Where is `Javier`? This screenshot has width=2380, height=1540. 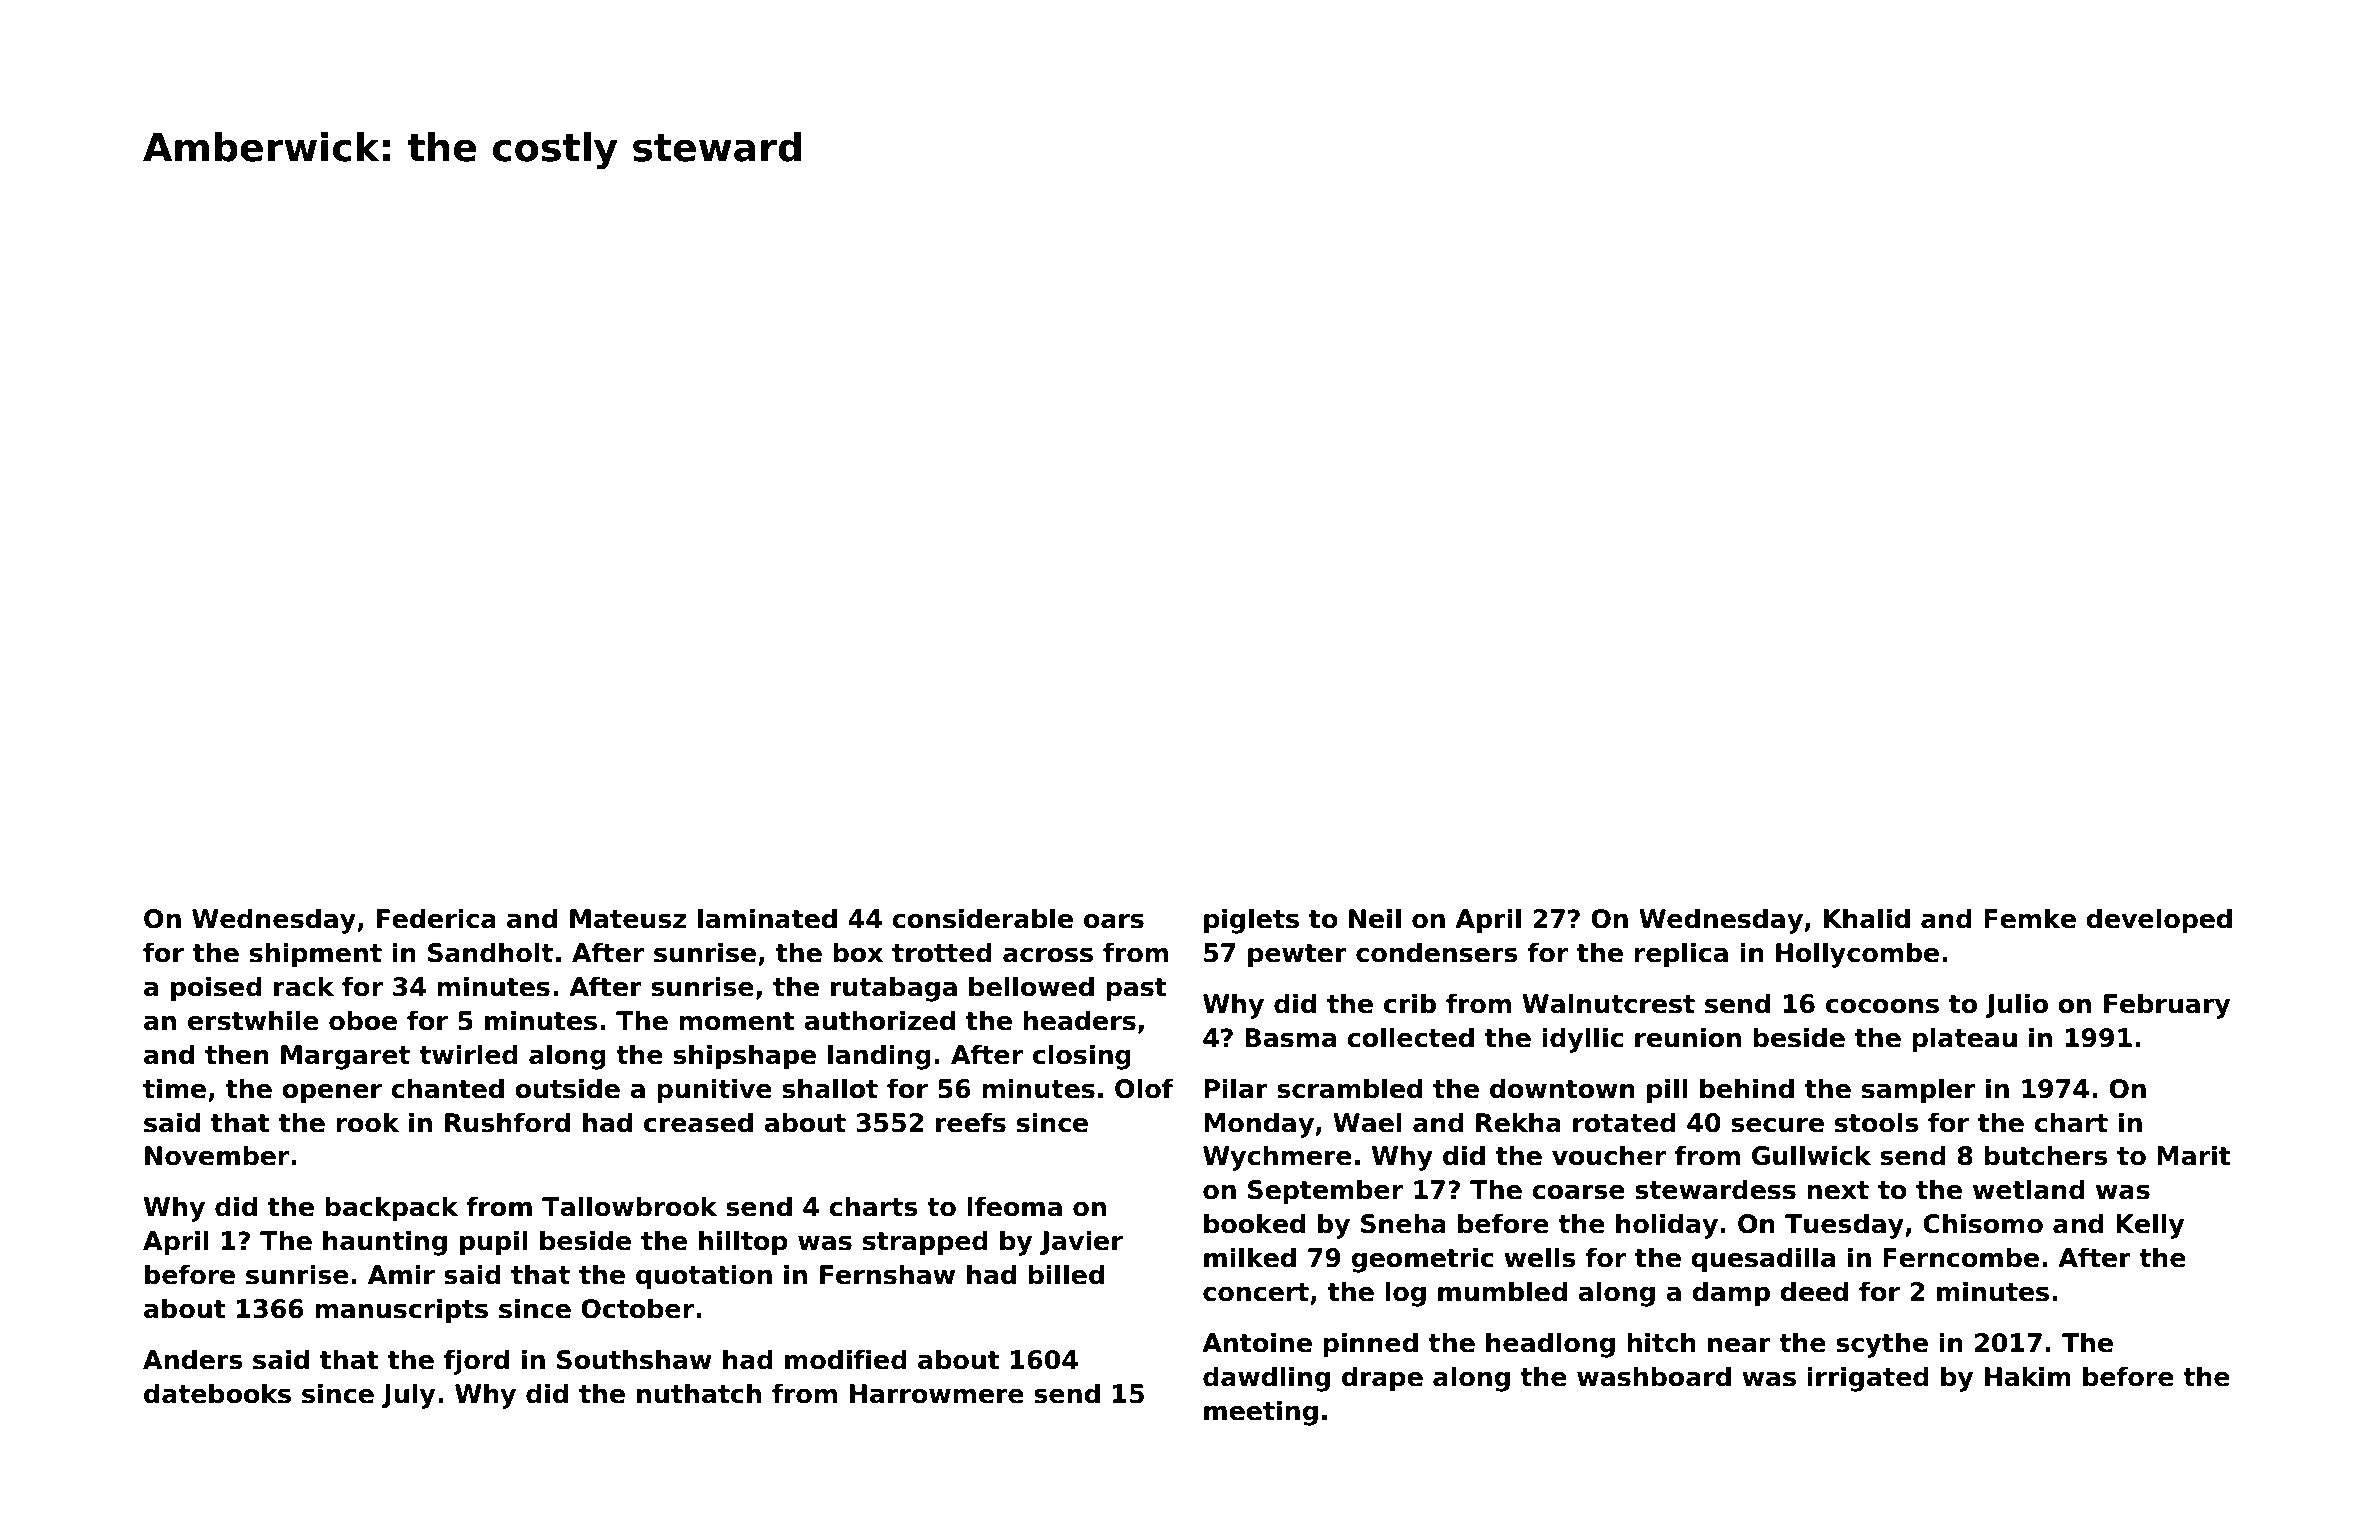 Javier is located at coordinates (1081, 1242).
